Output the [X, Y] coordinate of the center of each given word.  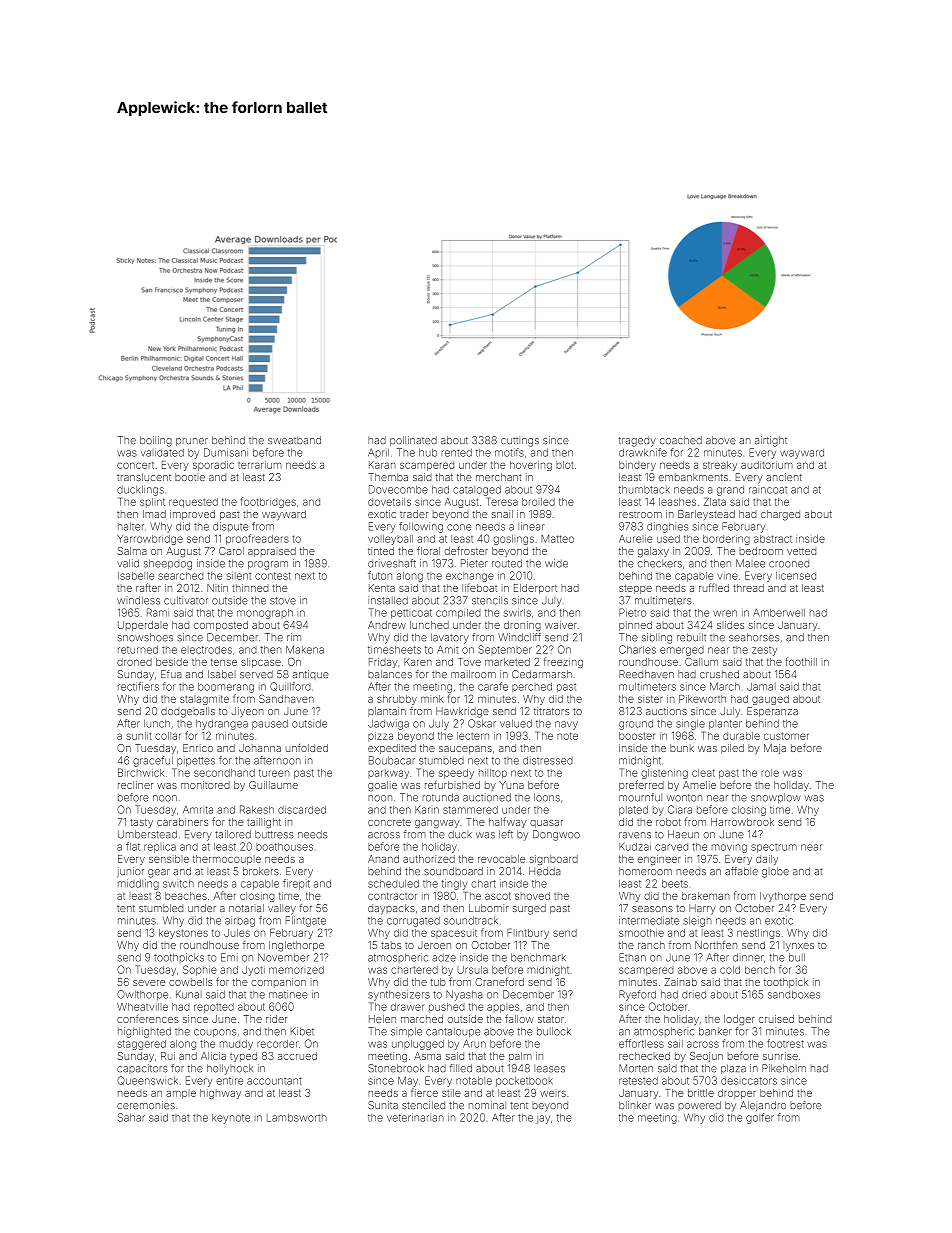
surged [529, 909]
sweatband [294, 440]
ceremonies [146, 1105]
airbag [240, 921]
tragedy [637, 441]
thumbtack [644, 489]
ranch [651, 945]
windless [138, 600]
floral [428, 550]
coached [681, 440]
